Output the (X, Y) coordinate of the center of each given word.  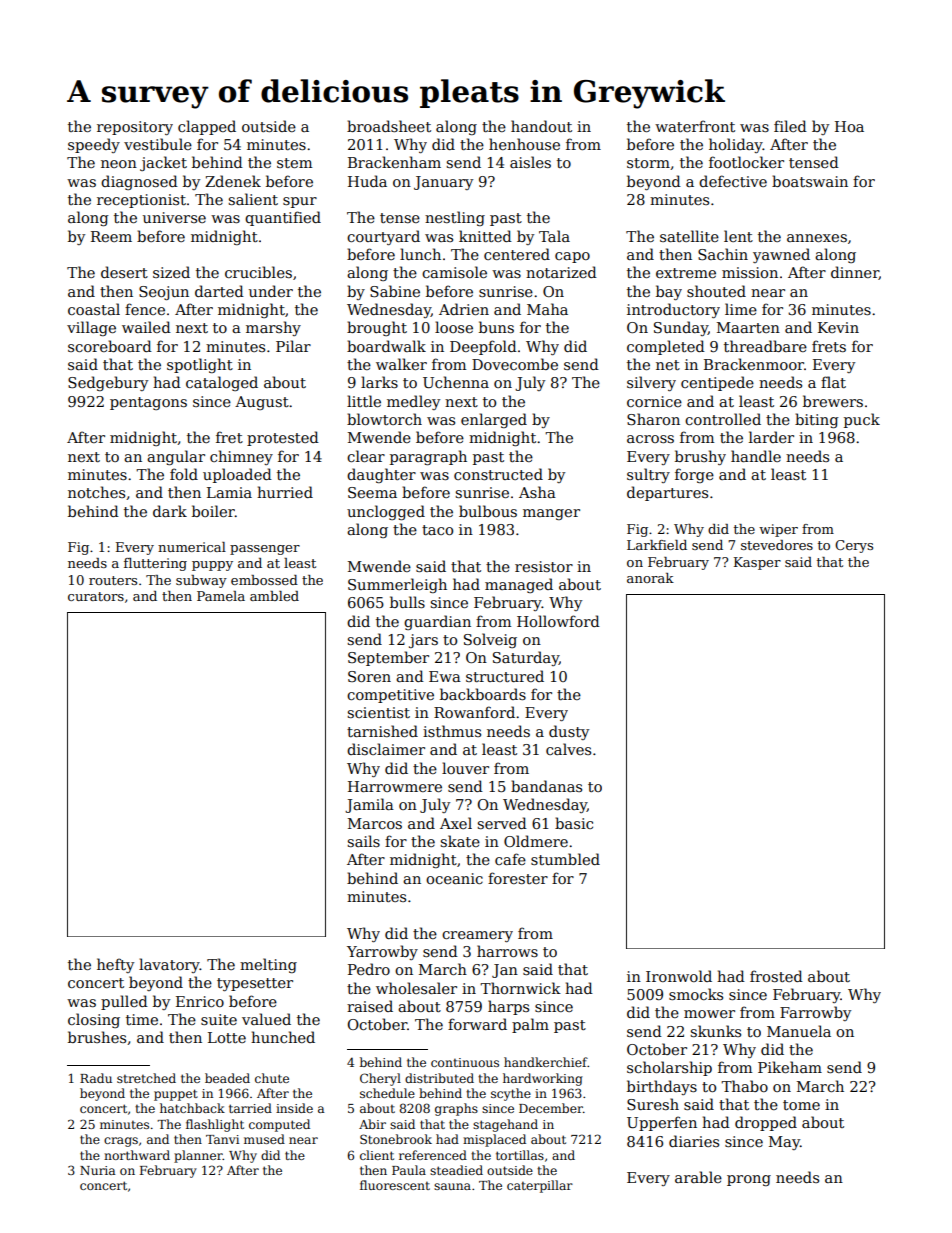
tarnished (382, 731)
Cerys (854, 546)
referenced (433, 1155)
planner (198, 1156)
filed (790, 126)
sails (363, 841)
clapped (207, 127)
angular (176, 457)
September (388, 658)
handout (541, 126)
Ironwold (679, 976)
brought (377, 328)
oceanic (454, 878)
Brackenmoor (754, 364)
